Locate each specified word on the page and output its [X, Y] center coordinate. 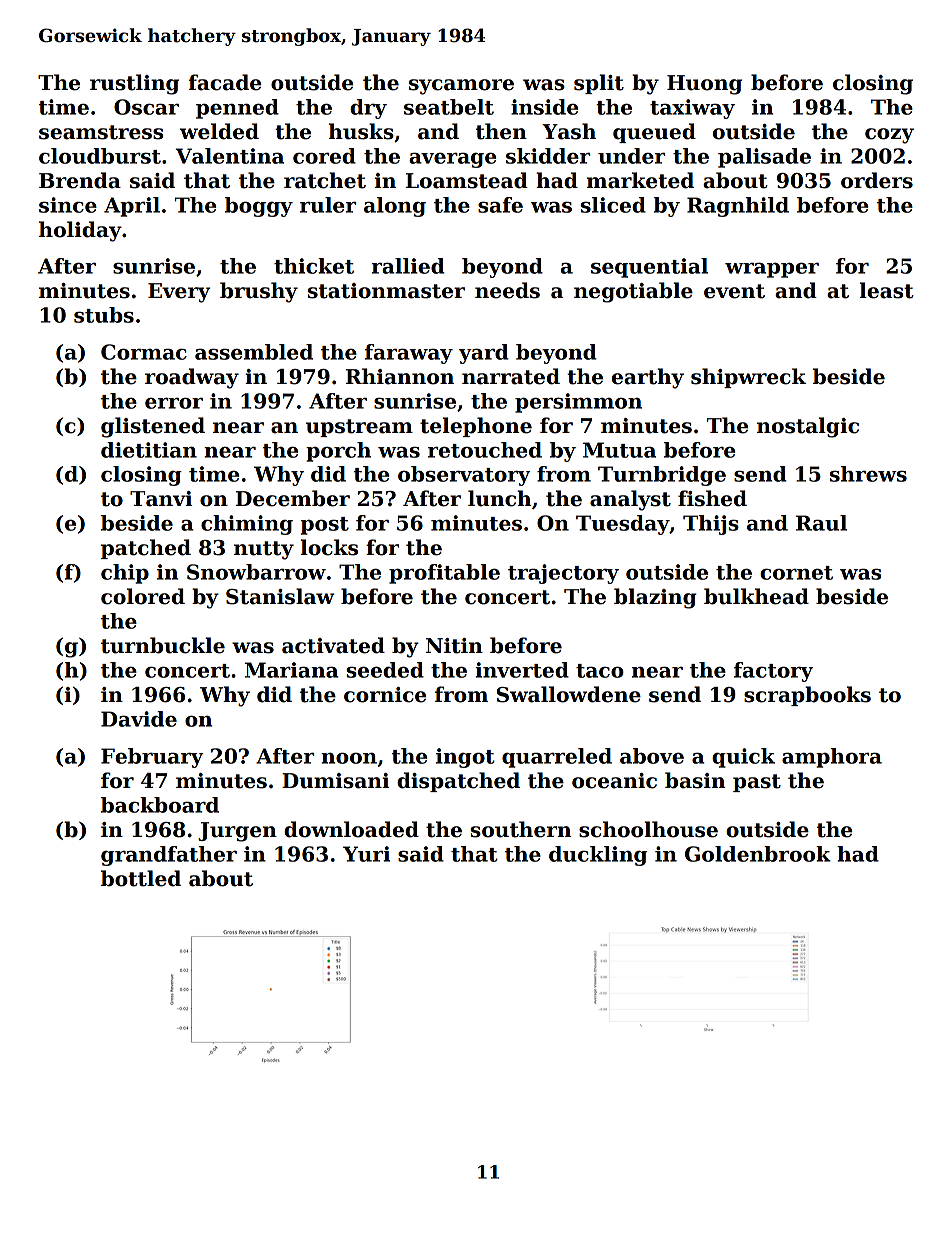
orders [877, 180]
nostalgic [808, 427]
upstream [359, 428]
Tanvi [161, 499]
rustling [134, 84]
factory [773, 672]
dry [368, 109]
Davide [139, 719]
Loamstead [467, 180]
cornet [796, 573]
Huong [704, 85]
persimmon [578, 403]
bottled [141, 878]
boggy [259, 207]
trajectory [563, 574]
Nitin [454, 646]
